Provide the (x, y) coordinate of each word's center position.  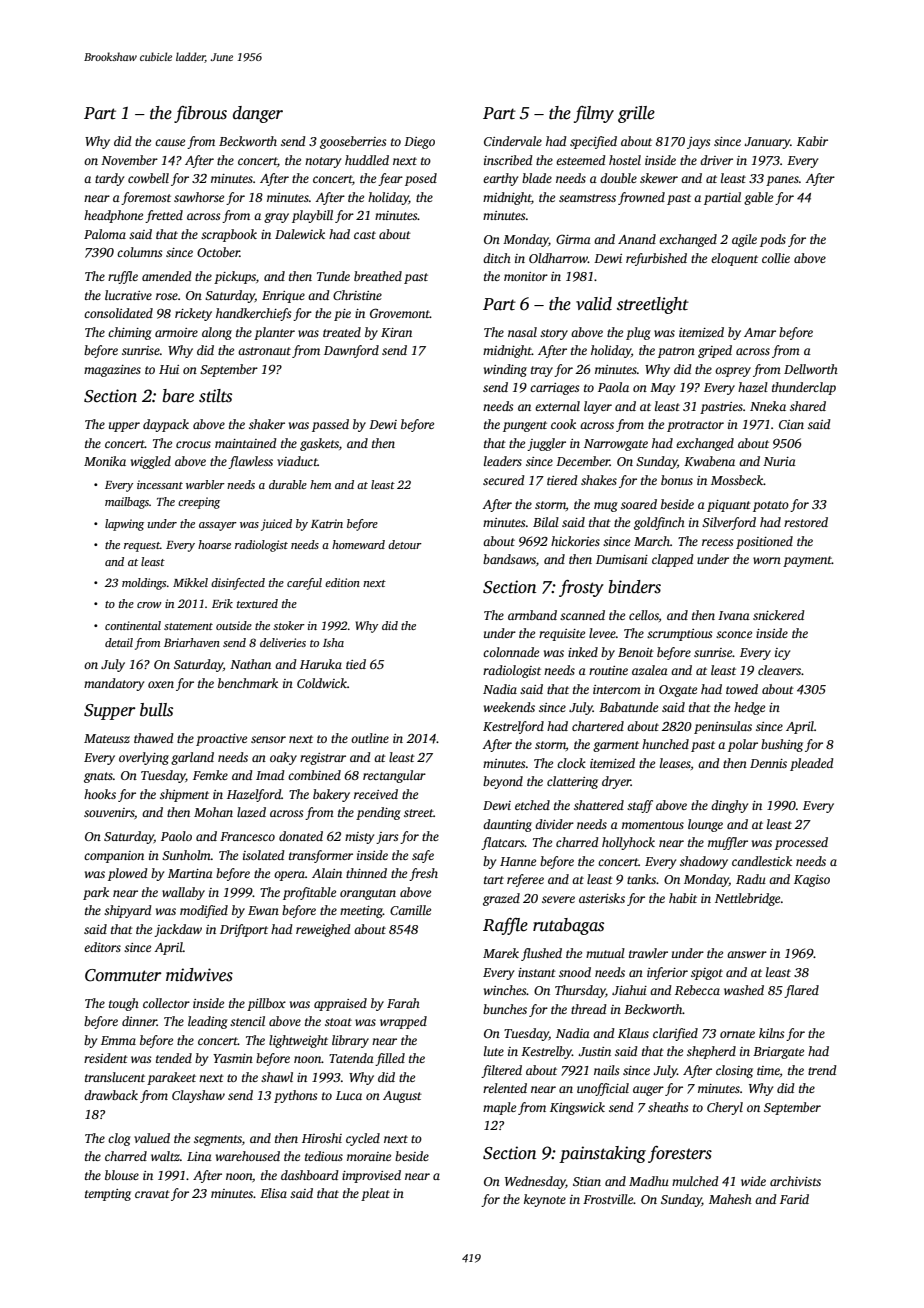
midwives (199, 975)
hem (320, 484)
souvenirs (109, 812)
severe (558, 899)
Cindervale (513, 141)
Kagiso (812, 881)
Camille (410, 910)
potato (771, 506)
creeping (199, 503)
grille (636, 114)
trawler (648, 953)
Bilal (546, 522)
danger (258, 114)
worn (767, 560)
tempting (108, 1195)
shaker (267, 424)
